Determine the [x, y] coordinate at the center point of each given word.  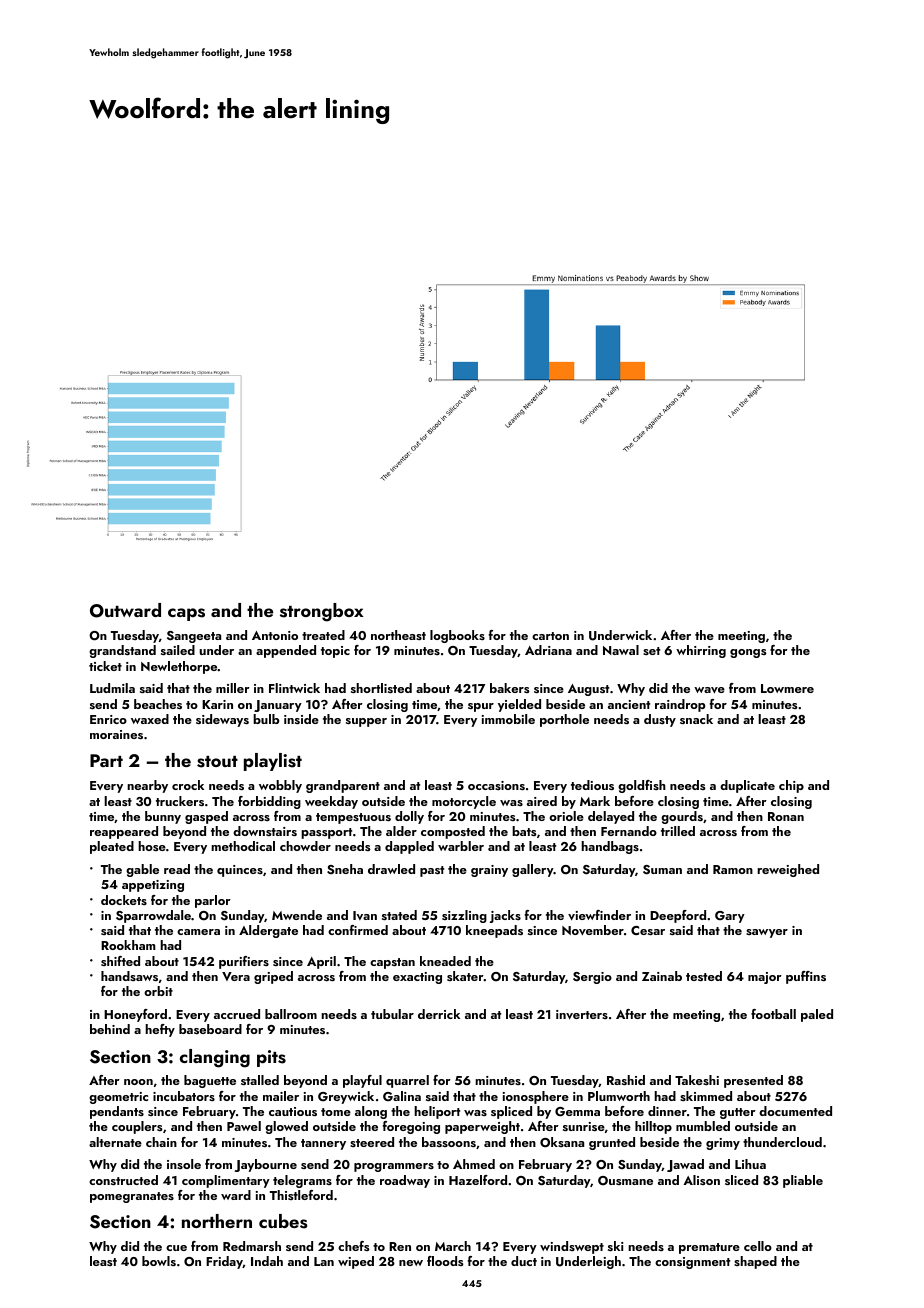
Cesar [648, 930]
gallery [533, 870]
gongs [748, 653]
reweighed [788, 870]
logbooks [457, 636]
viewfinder [599, 915]
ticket [105, 666]
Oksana [562, 1142]
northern [217, 1221]
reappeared [124, 832]
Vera [236, 976]
